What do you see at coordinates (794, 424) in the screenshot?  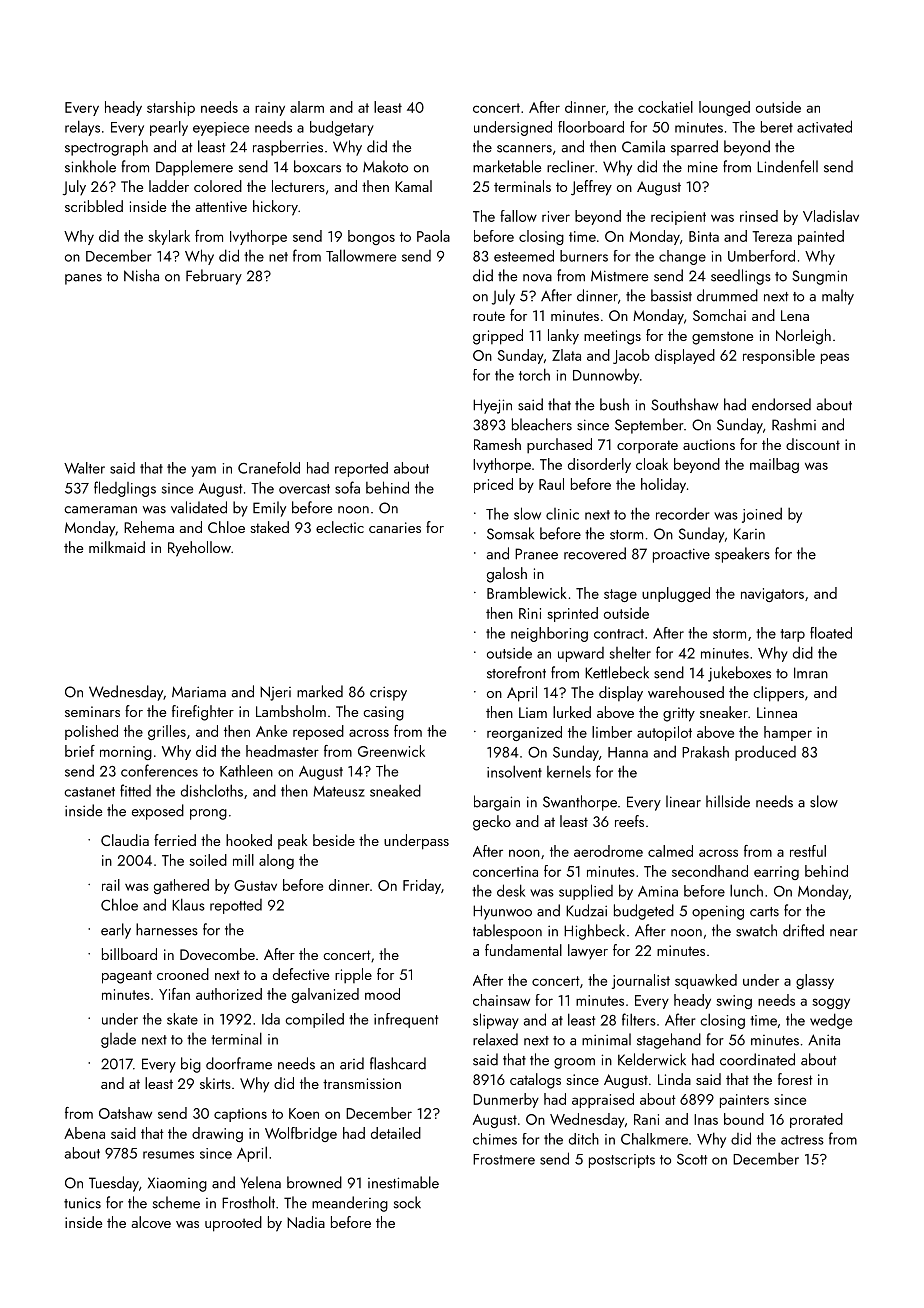 I see `Rashmi` at bounding box center [794, 424].
